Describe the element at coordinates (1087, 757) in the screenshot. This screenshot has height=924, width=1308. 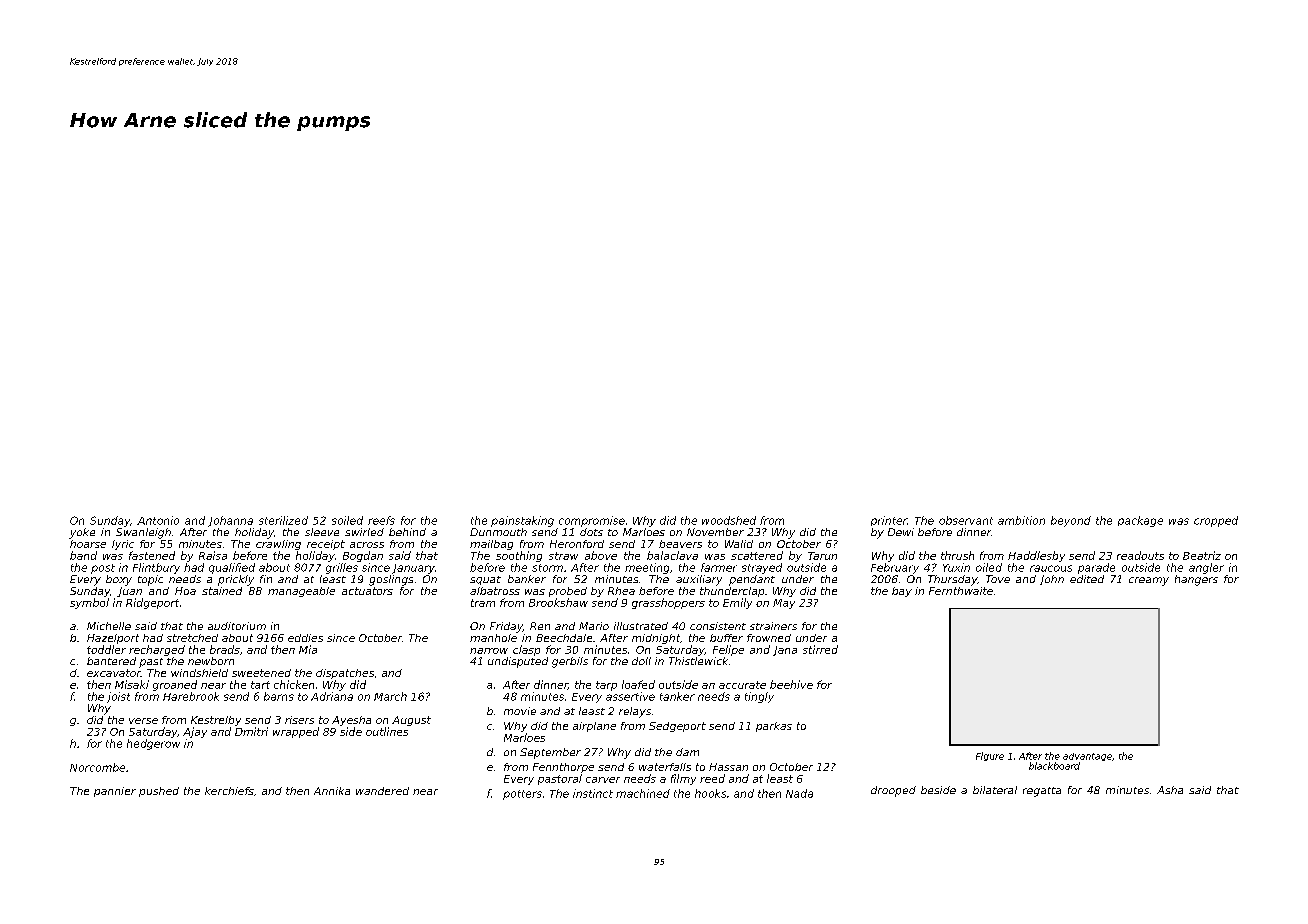
I see `advantage` at that location.
